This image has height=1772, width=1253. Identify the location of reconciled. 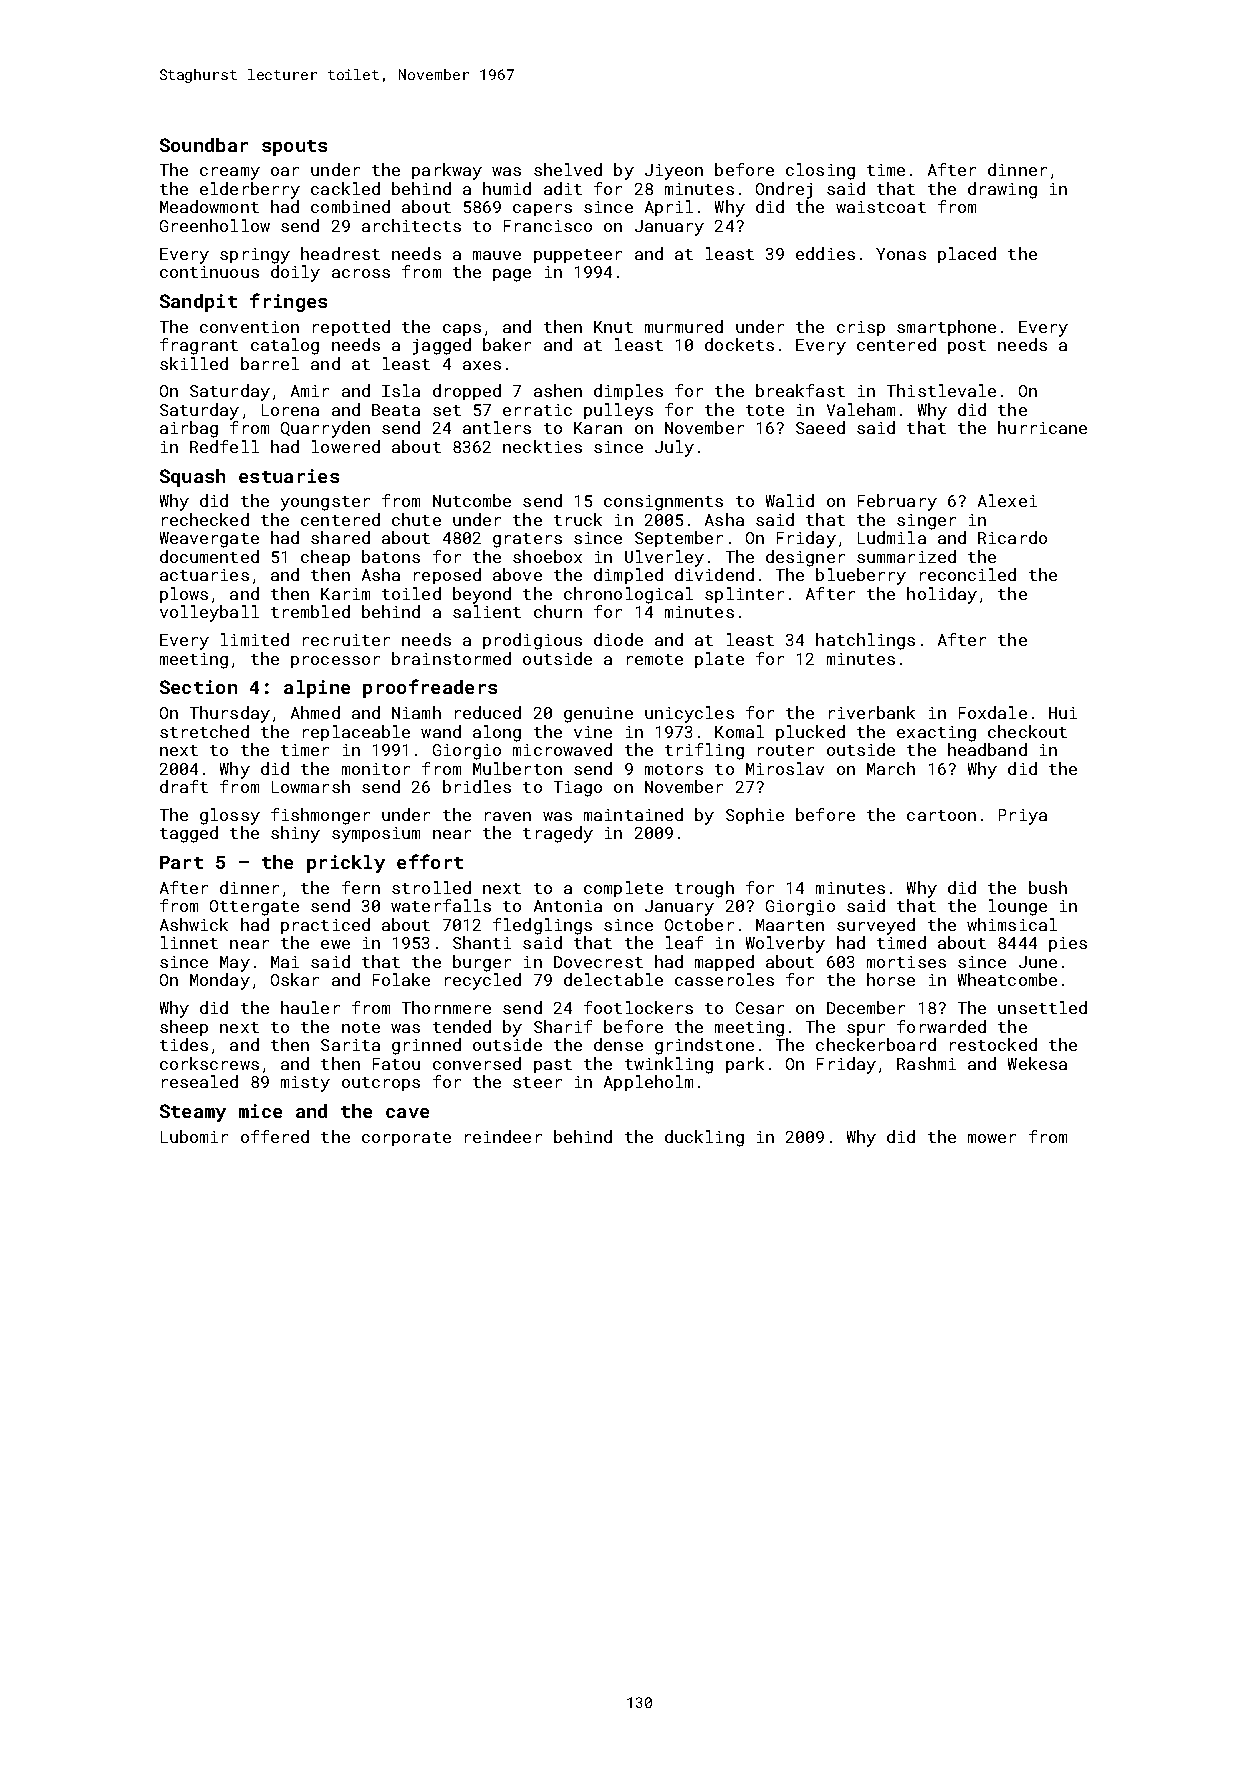
(968, 574).
